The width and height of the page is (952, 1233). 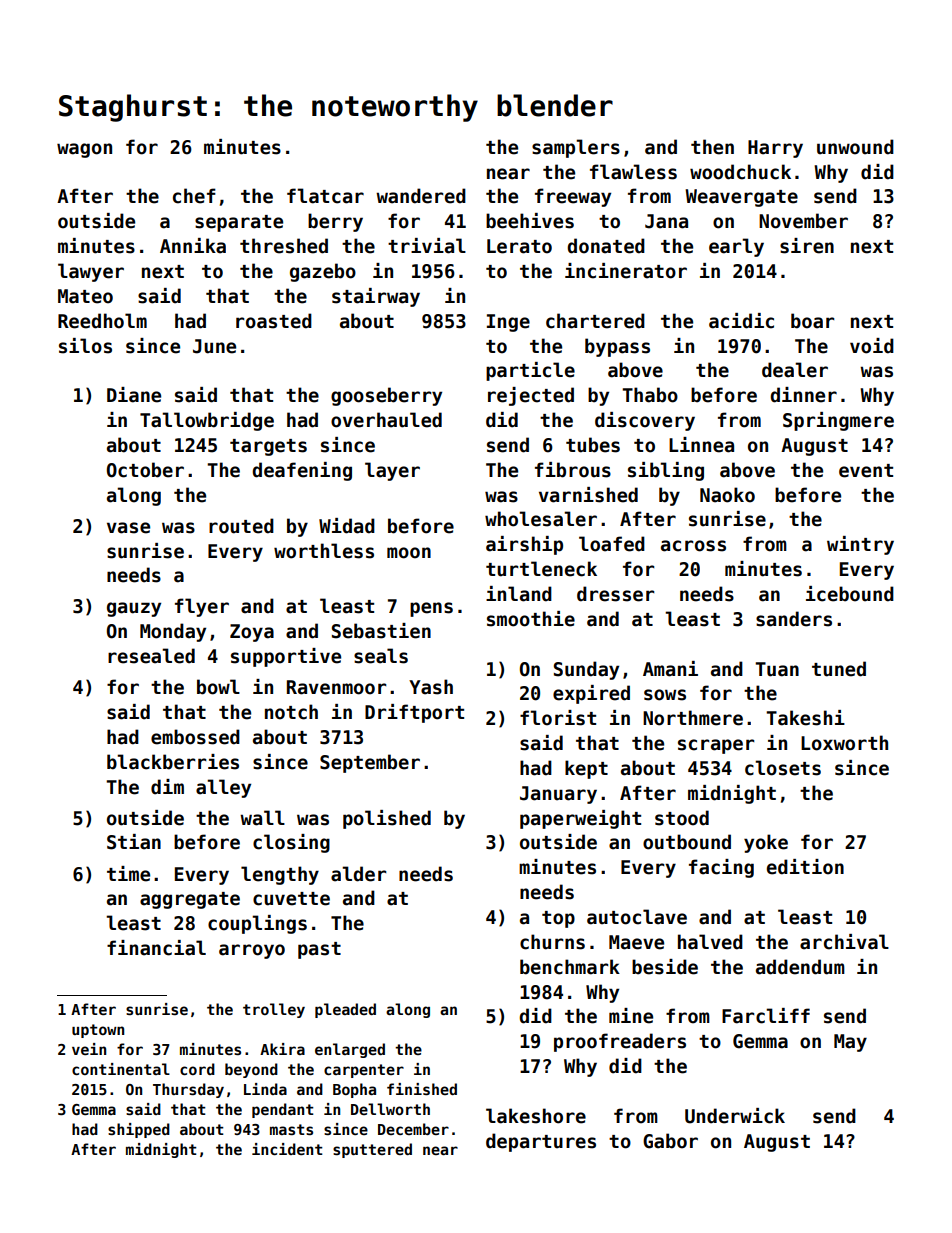 I want to click on wintry, so click(x=860, y=545).
